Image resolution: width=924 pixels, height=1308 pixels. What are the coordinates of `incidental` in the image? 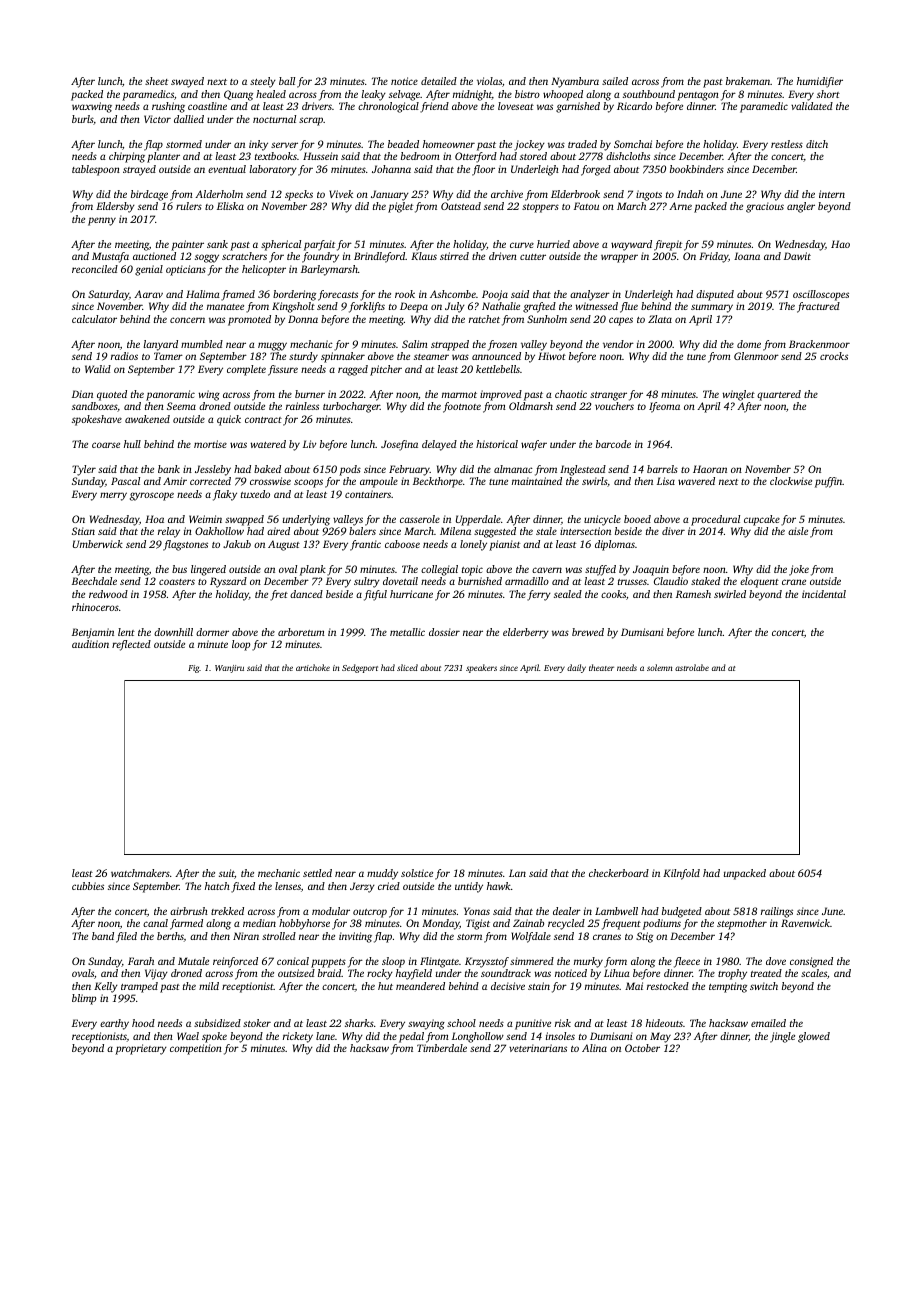 It's located at (824, 594).
